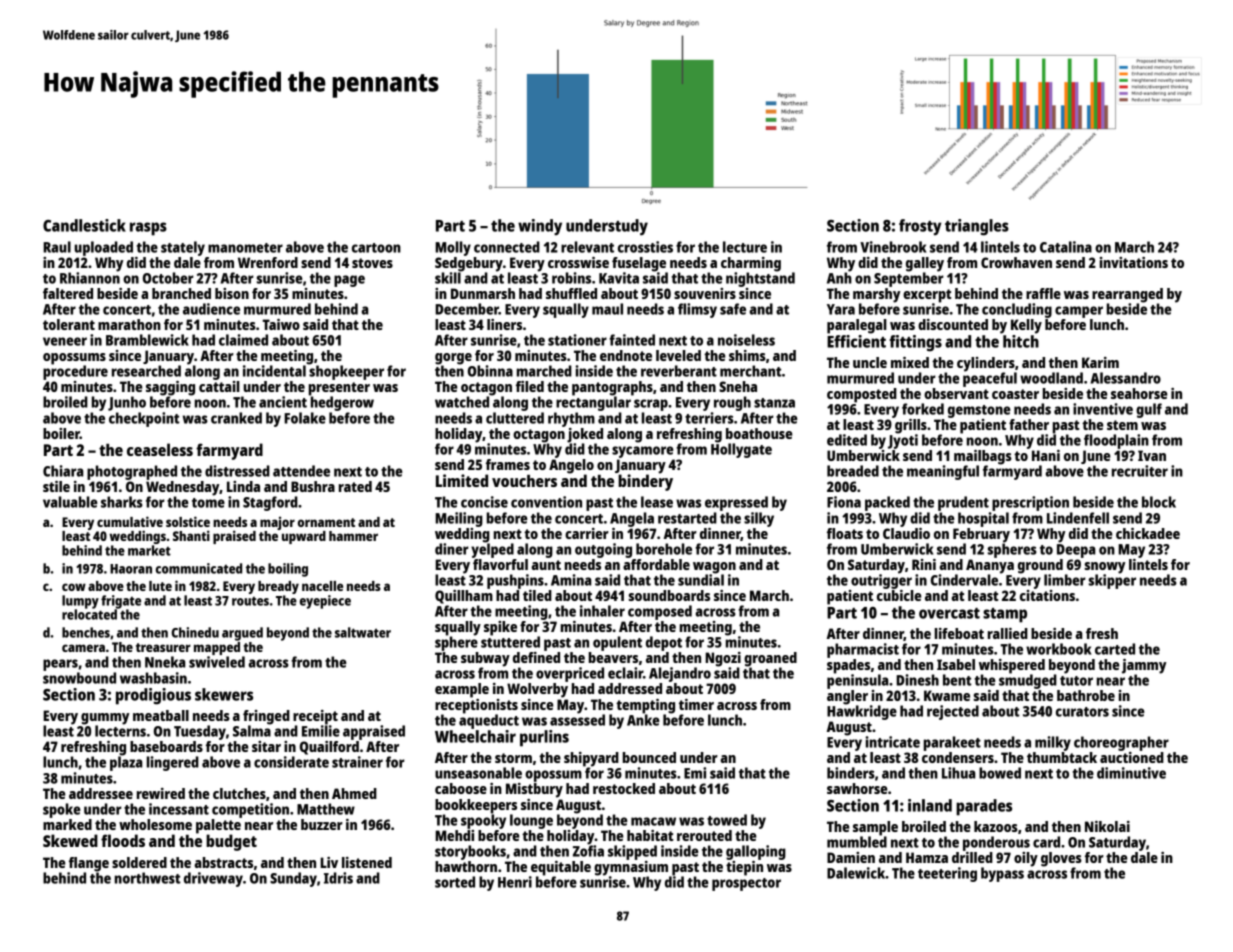 This document has height=952, width=1233. What do you see at coordinates (65, 341) in the document?
I see `veneer` at bounding box center [65, 341].
